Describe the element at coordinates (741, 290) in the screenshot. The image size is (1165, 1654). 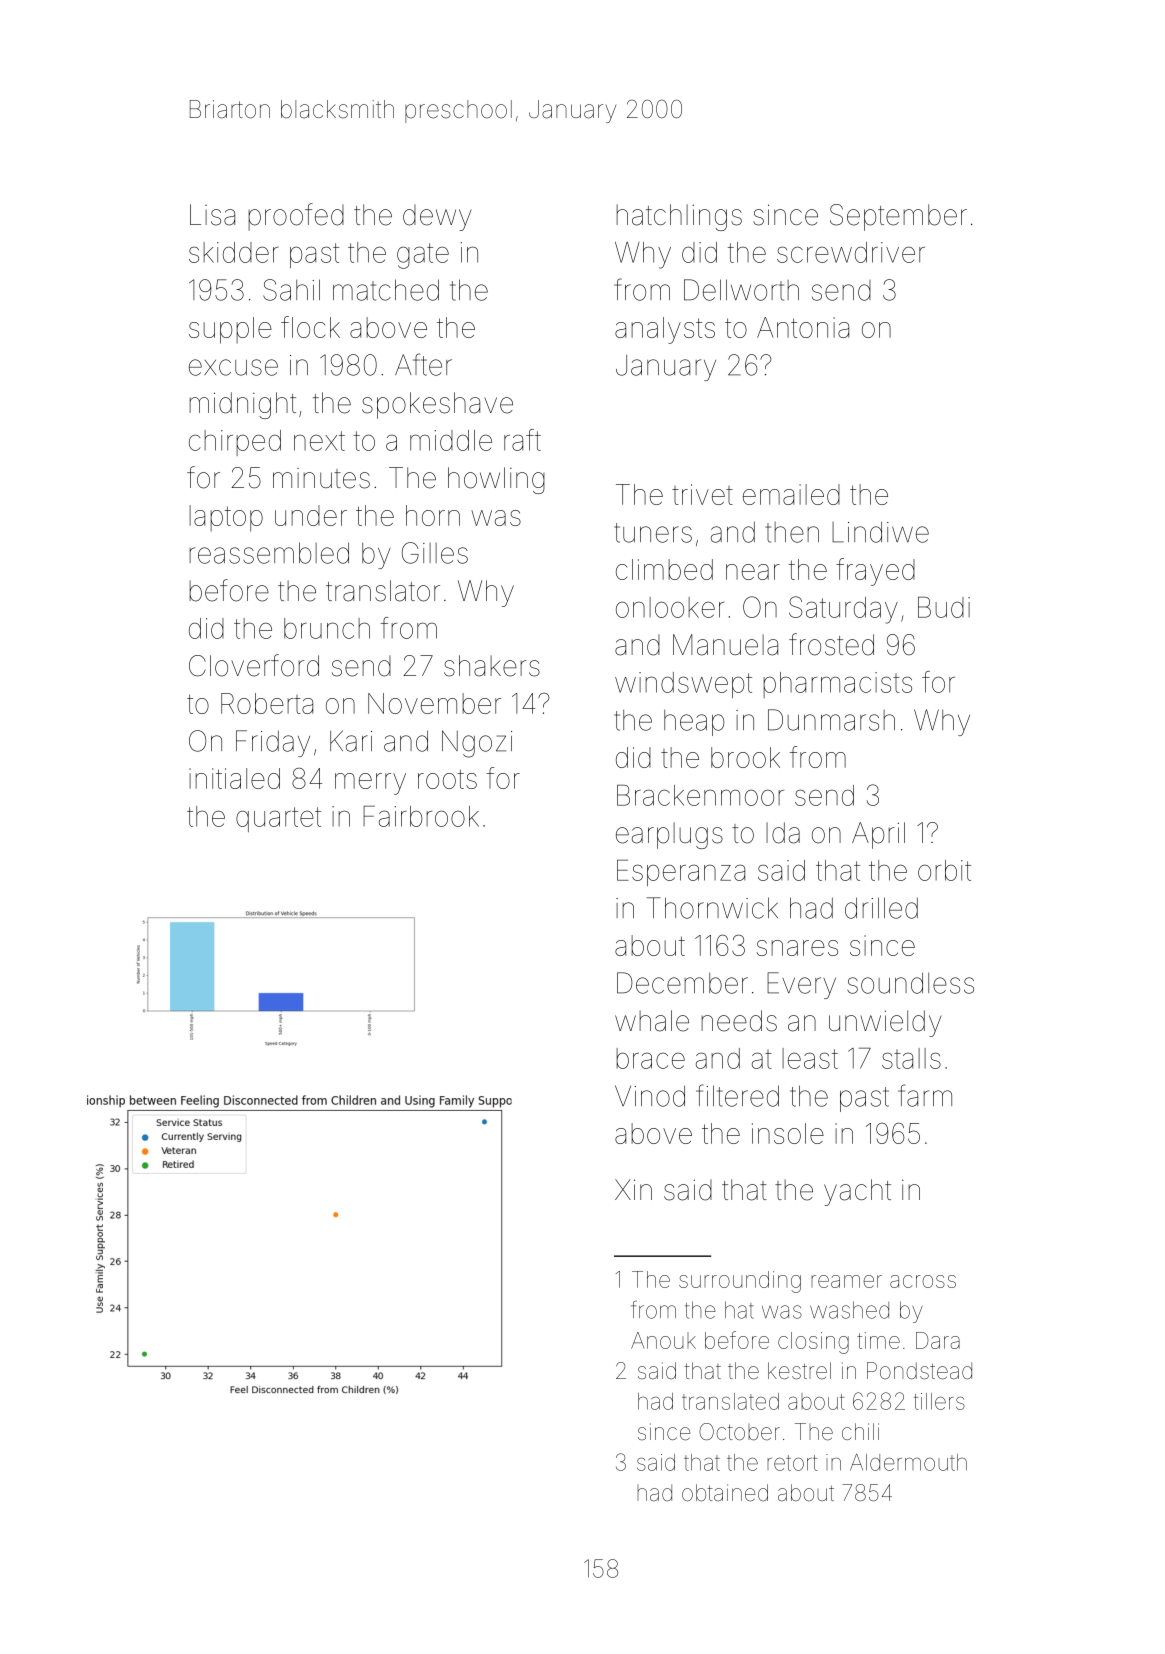
I see `Dellworth` at that location.
